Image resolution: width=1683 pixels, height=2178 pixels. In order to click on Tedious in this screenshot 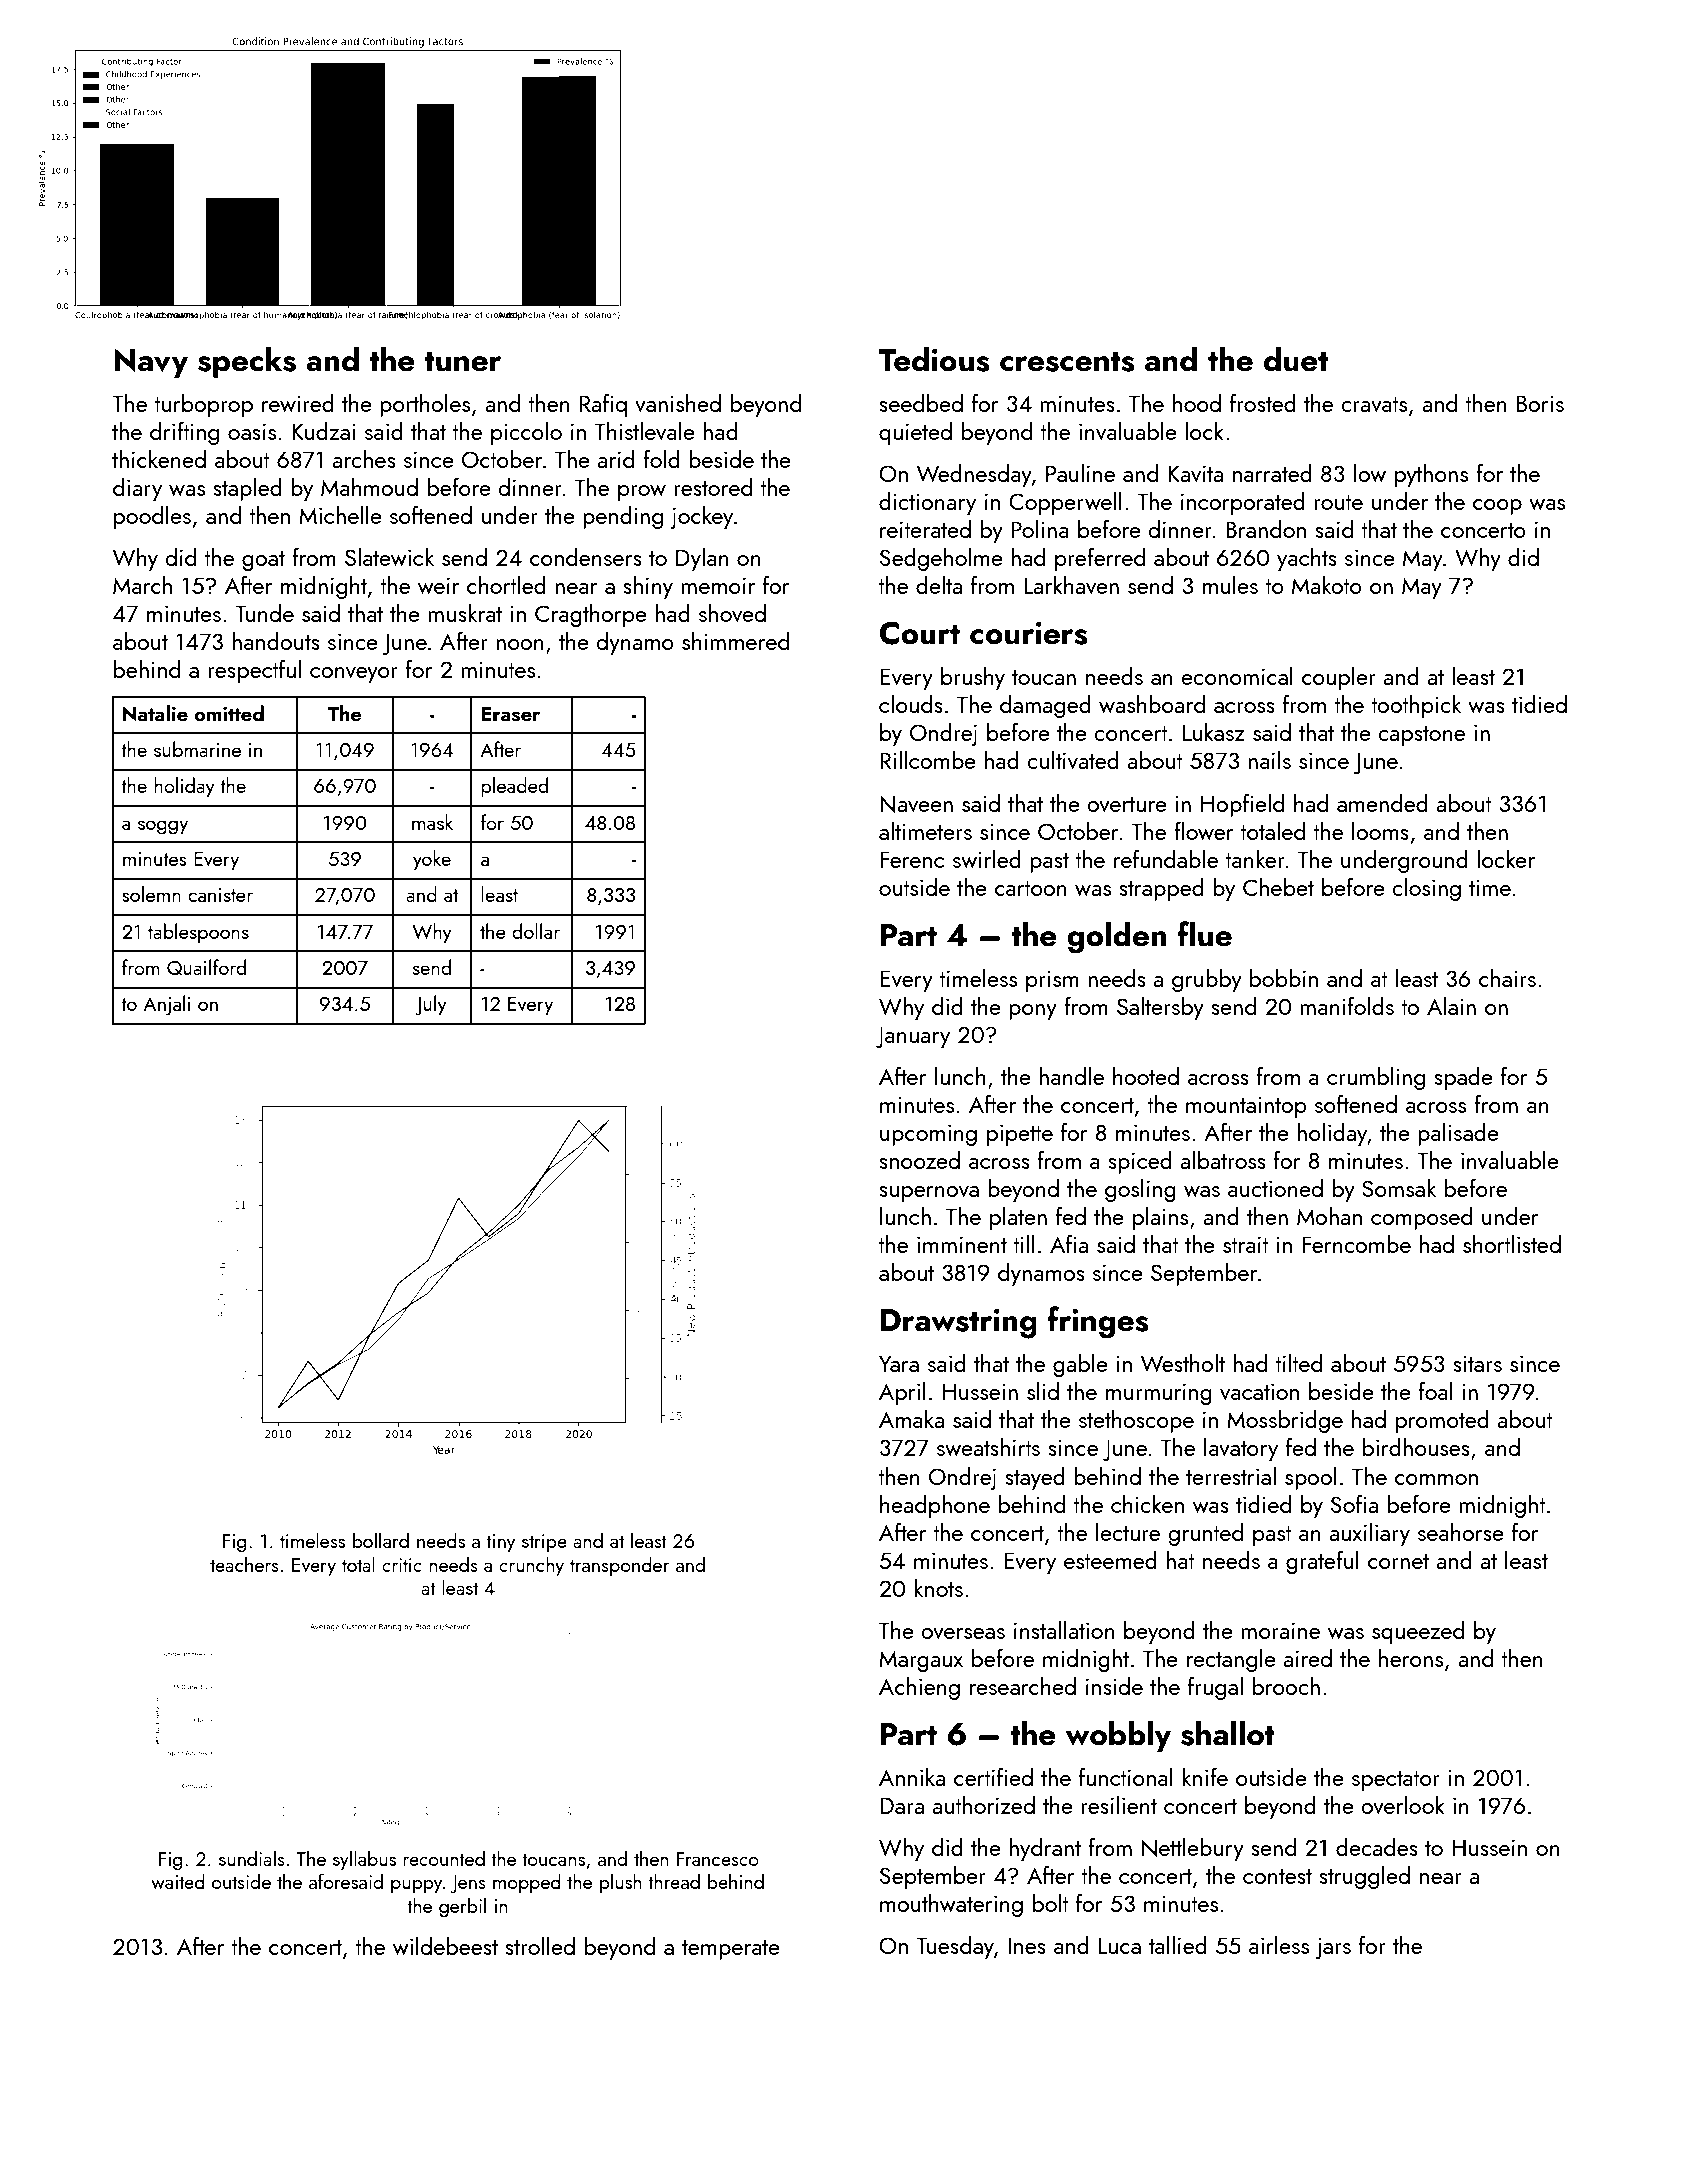, I will do `click(934, 359)`.
